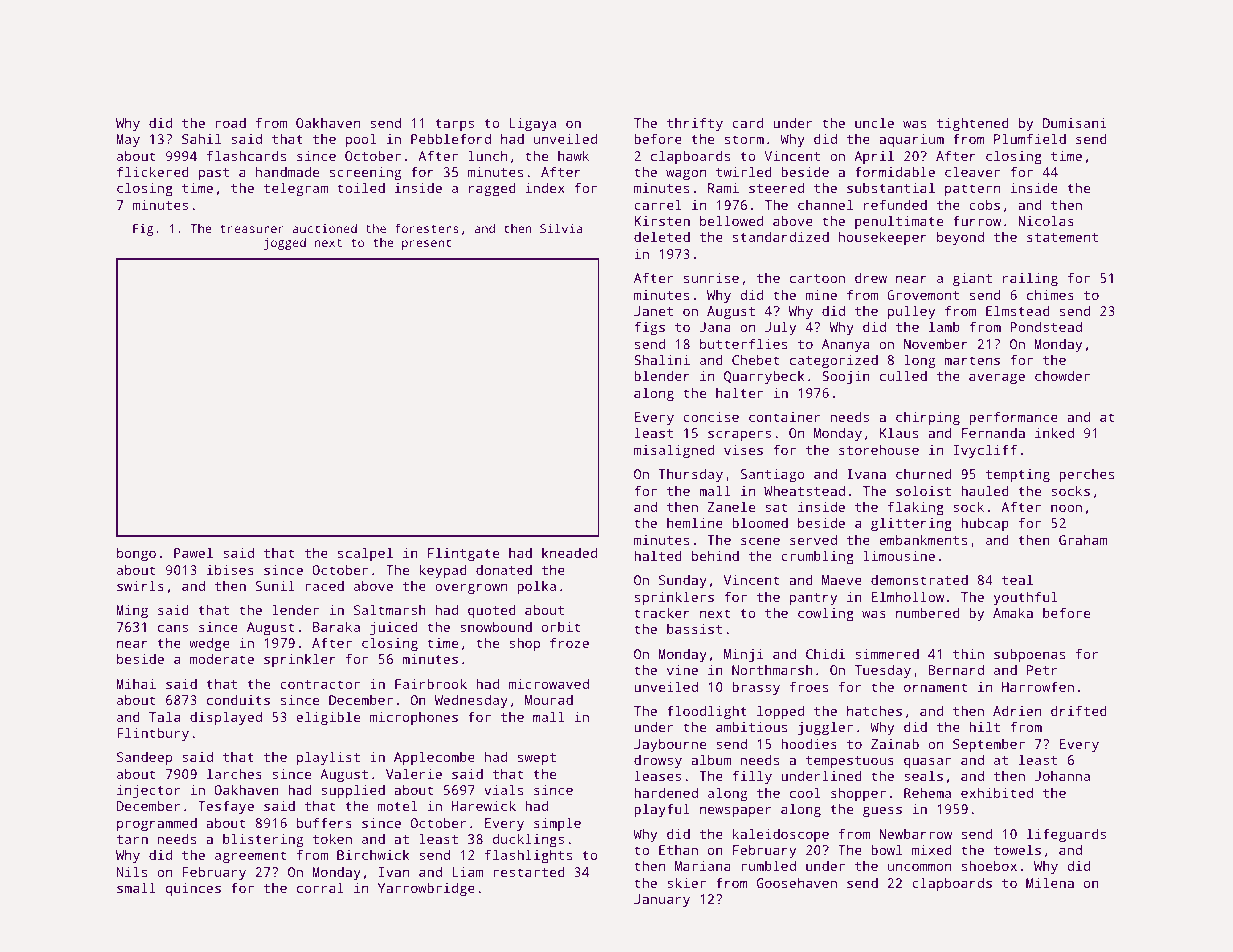  I want to click on Adrien, so click(1017, 710).
